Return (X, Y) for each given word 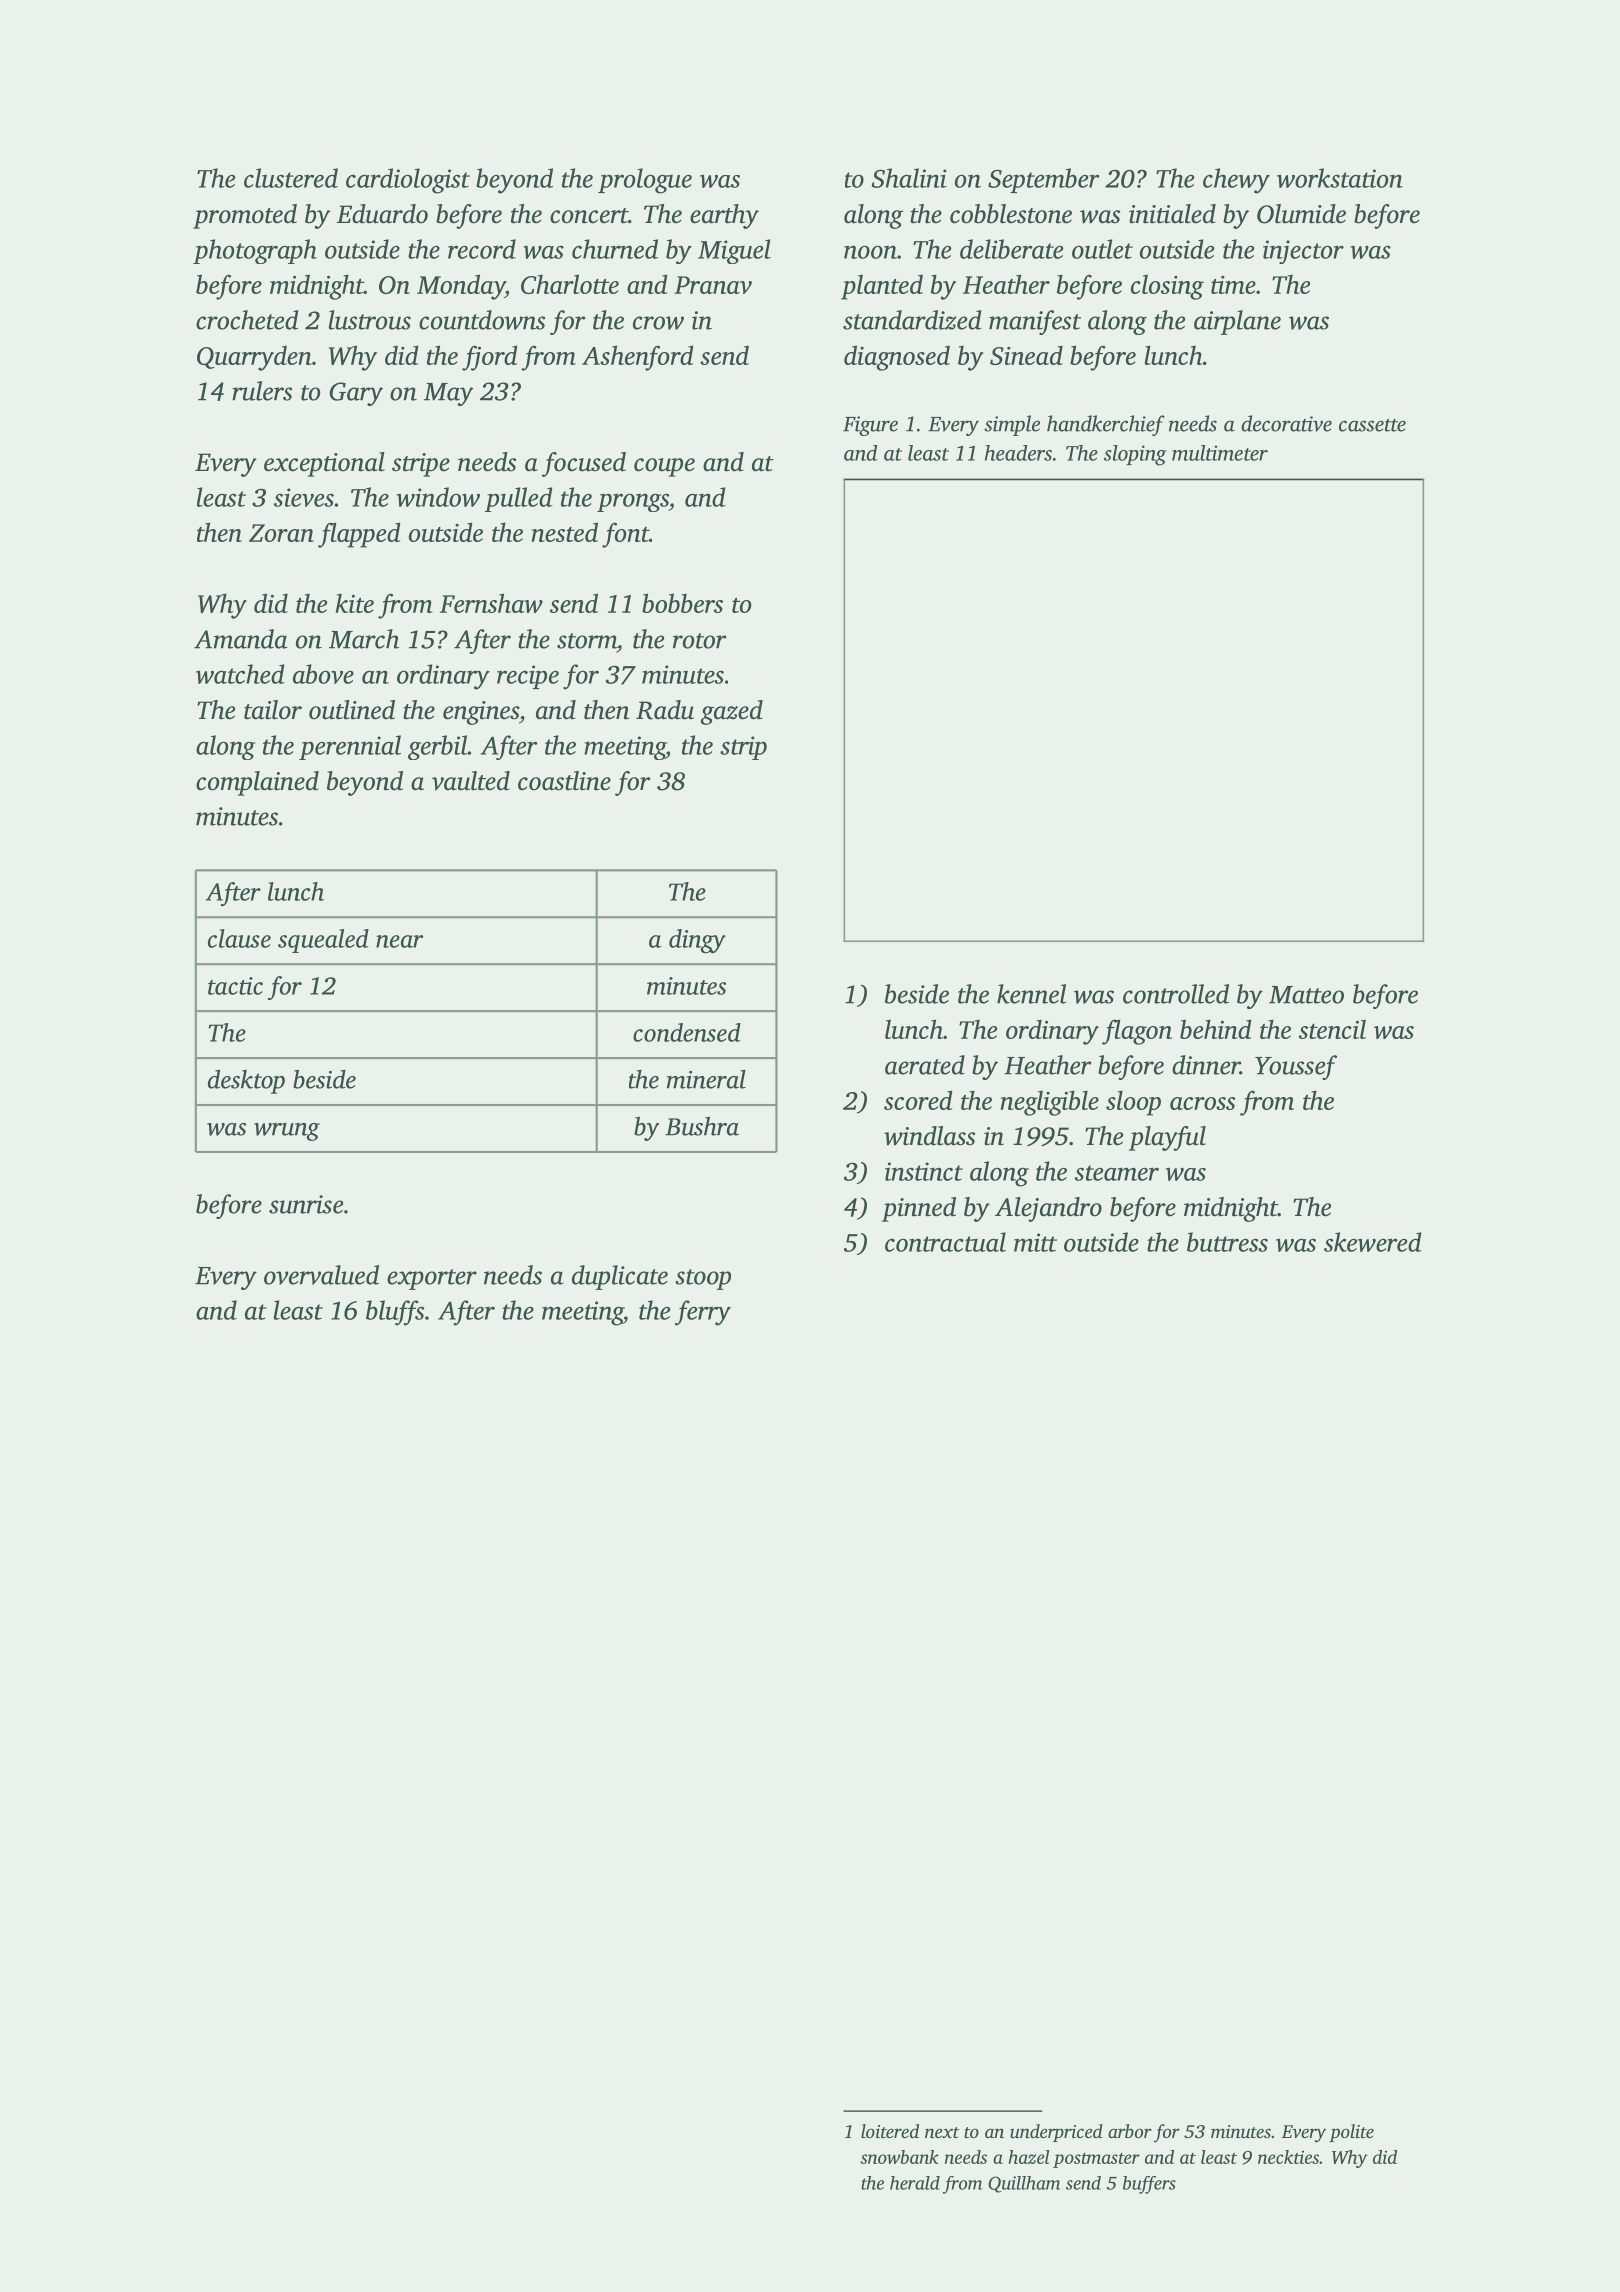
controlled (1176, 994)
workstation (1340, 178)
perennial (350, 747)
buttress (1227, 1242)
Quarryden (254, 358)
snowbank (899, 2157)
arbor (1130, 2131)
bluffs (395, 1313)
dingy (697, 941)
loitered (890, 2131)
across (1202, 1103)
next (942, 2132)
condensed (687, 1032)
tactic (235, 986)
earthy (724, 216)
